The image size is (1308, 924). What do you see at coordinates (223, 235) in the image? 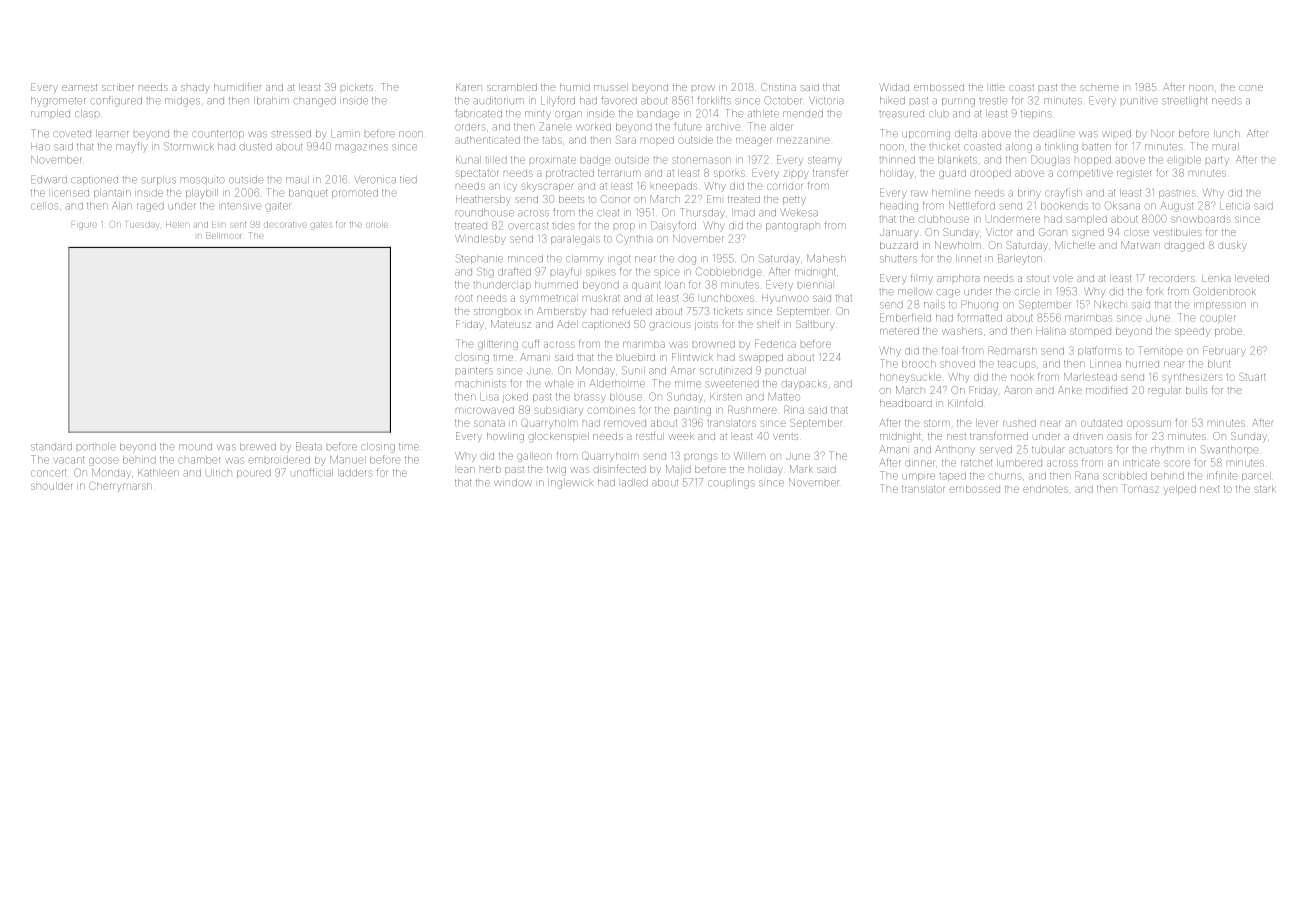
I see `Bellmoor` at bounding box center [223, 235].
